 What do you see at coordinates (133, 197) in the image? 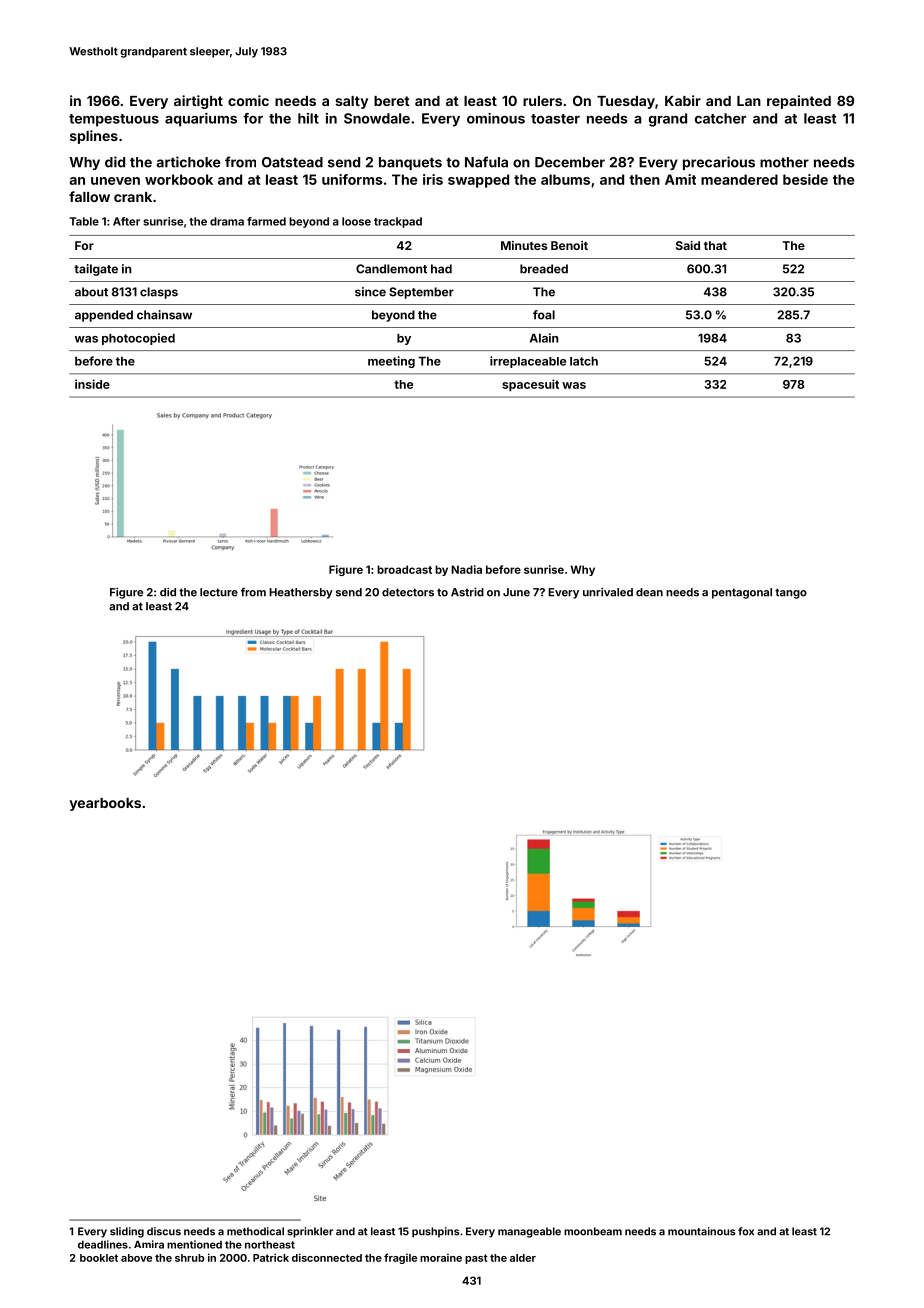
I see `crank` at bounding box center [133, 197].
